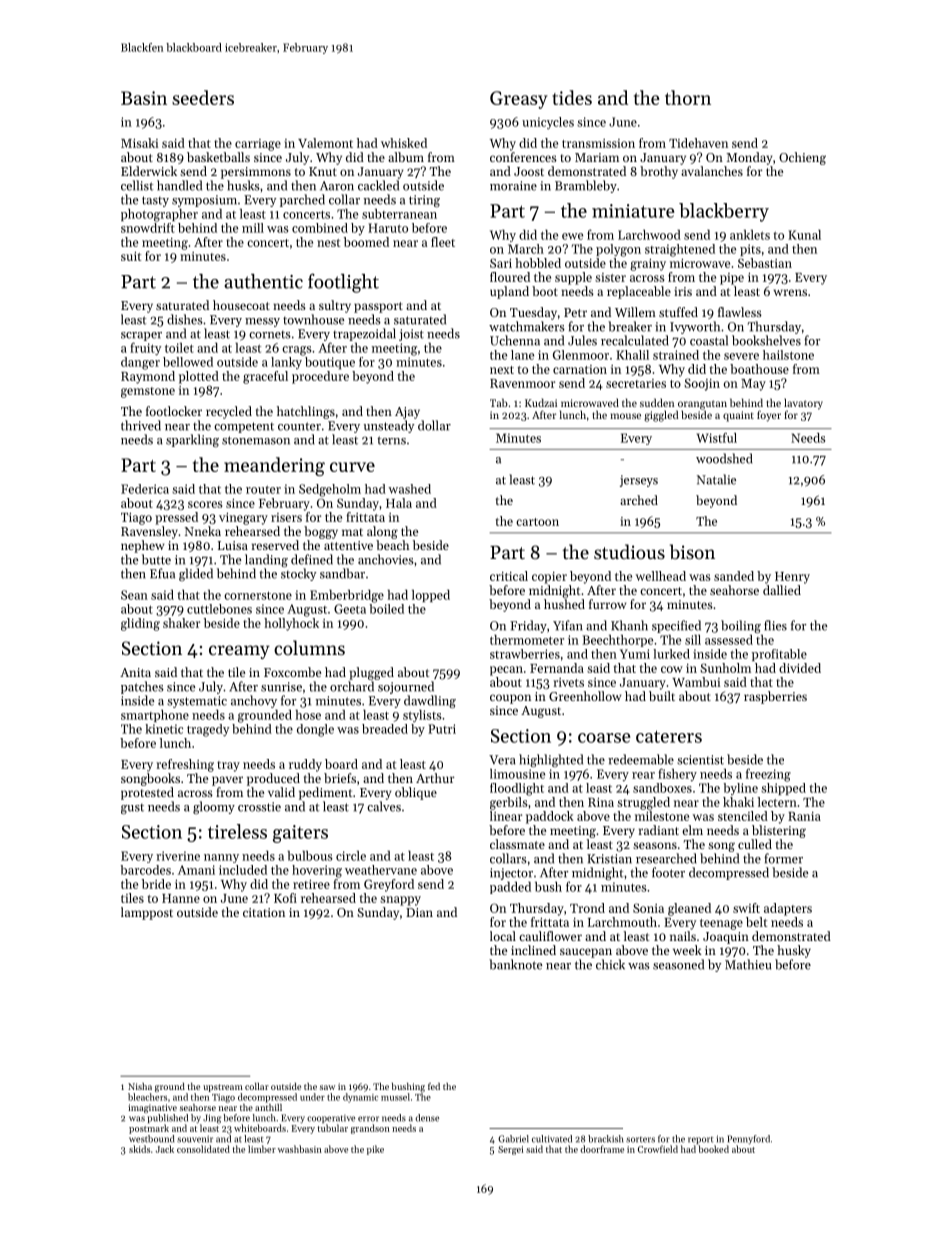 This screenshot has width=952, height=1233. What do you see at coordinates (688, 97) in the screenshot?
I see `thorn` at bounding box center [688, 97].
